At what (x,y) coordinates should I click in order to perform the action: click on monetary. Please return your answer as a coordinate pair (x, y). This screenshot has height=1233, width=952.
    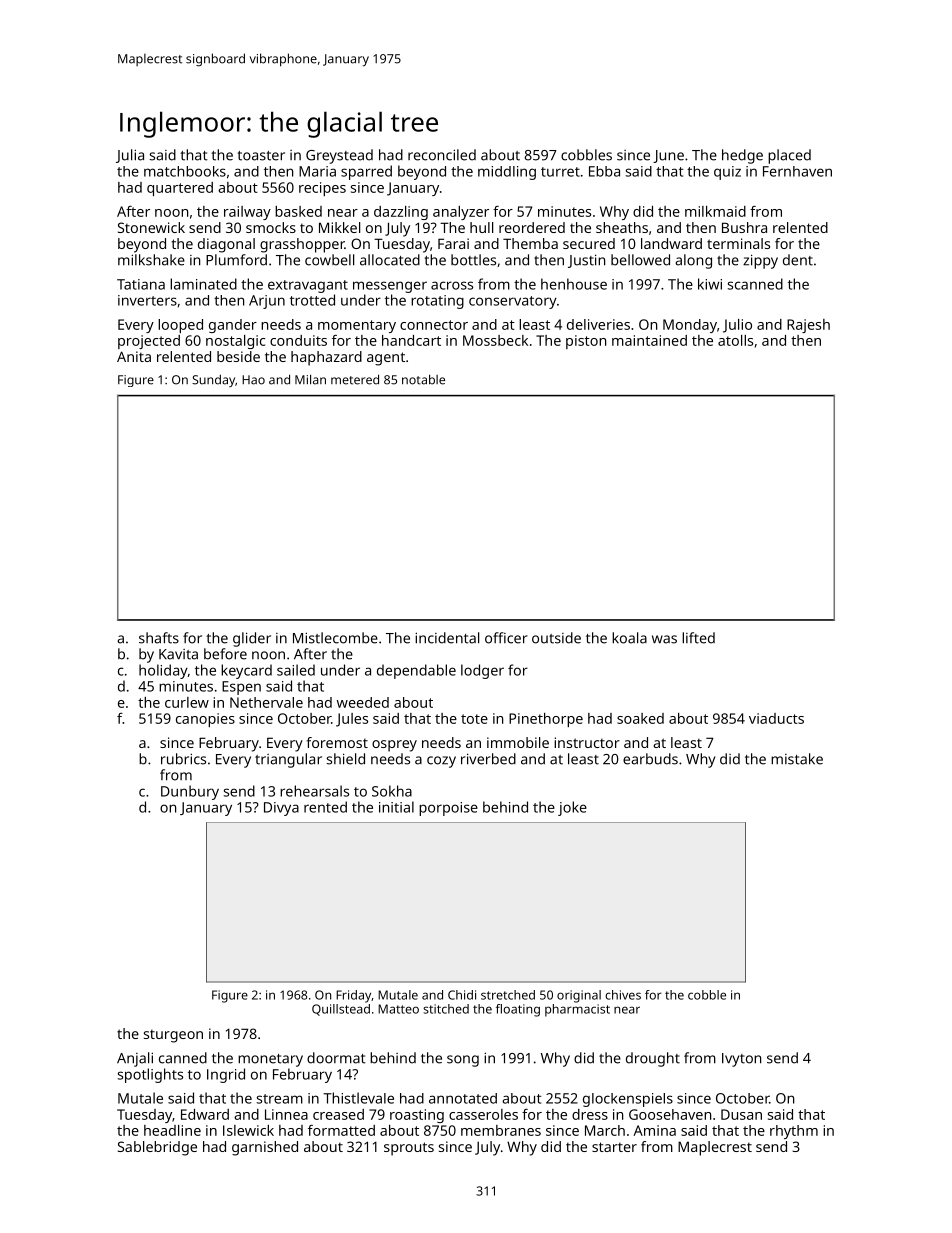
    Looking at the image, I should click on (270, 1060).
